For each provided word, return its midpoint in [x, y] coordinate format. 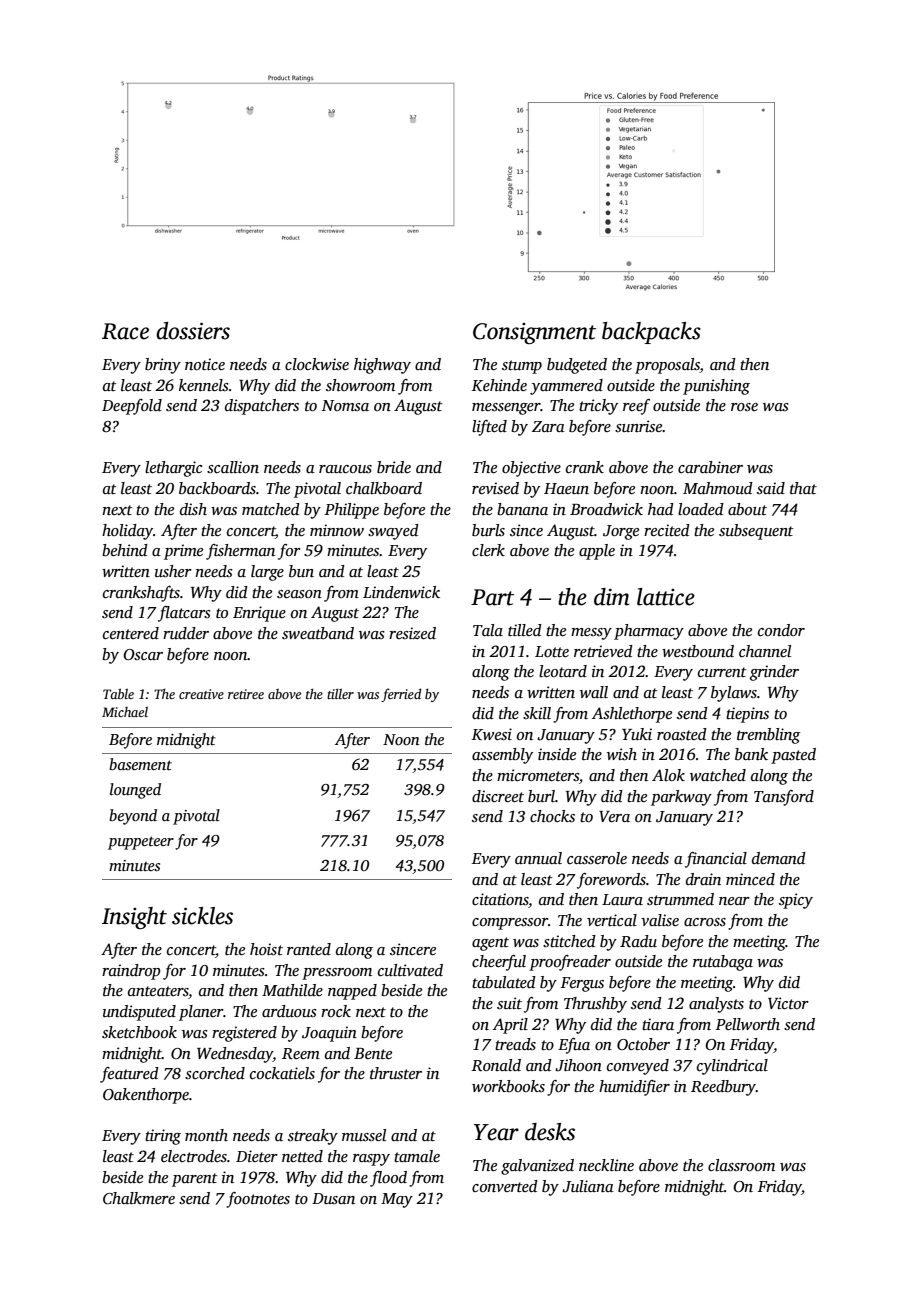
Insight [134, 918]
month [206, 1135]
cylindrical [732, 1067]
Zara [548, 426]
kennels [204, 385]
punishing [716, 387]
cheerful [499, 963]
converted [505, 1186]
